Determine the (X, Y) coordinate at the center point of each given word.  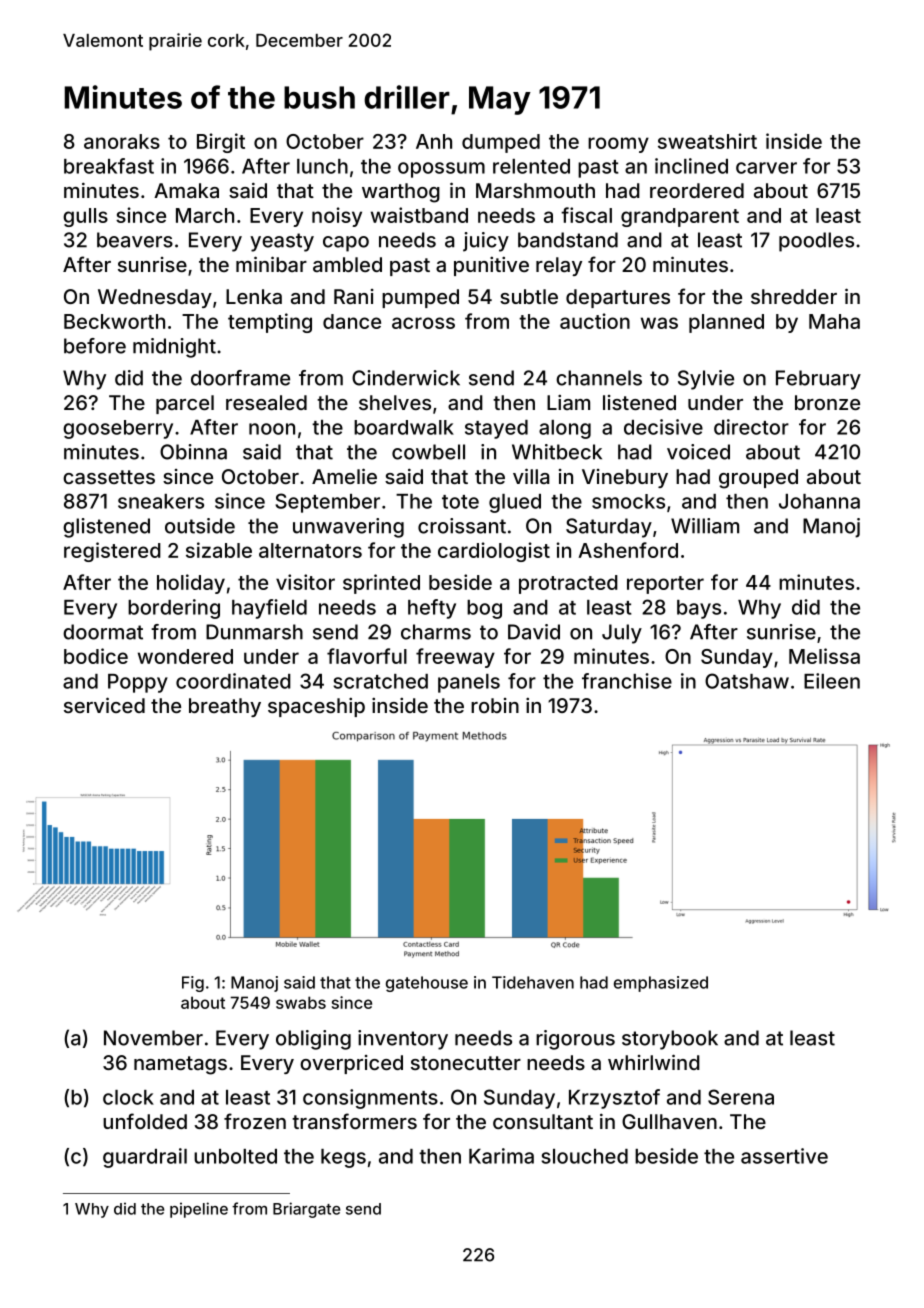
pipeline (199, 1210)
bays (699, 609)
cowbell (428, 452)
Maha (834, 321)
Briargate (306, 1210)
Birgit (221, 143)
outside (200, 526)
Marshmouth (535, 190)
